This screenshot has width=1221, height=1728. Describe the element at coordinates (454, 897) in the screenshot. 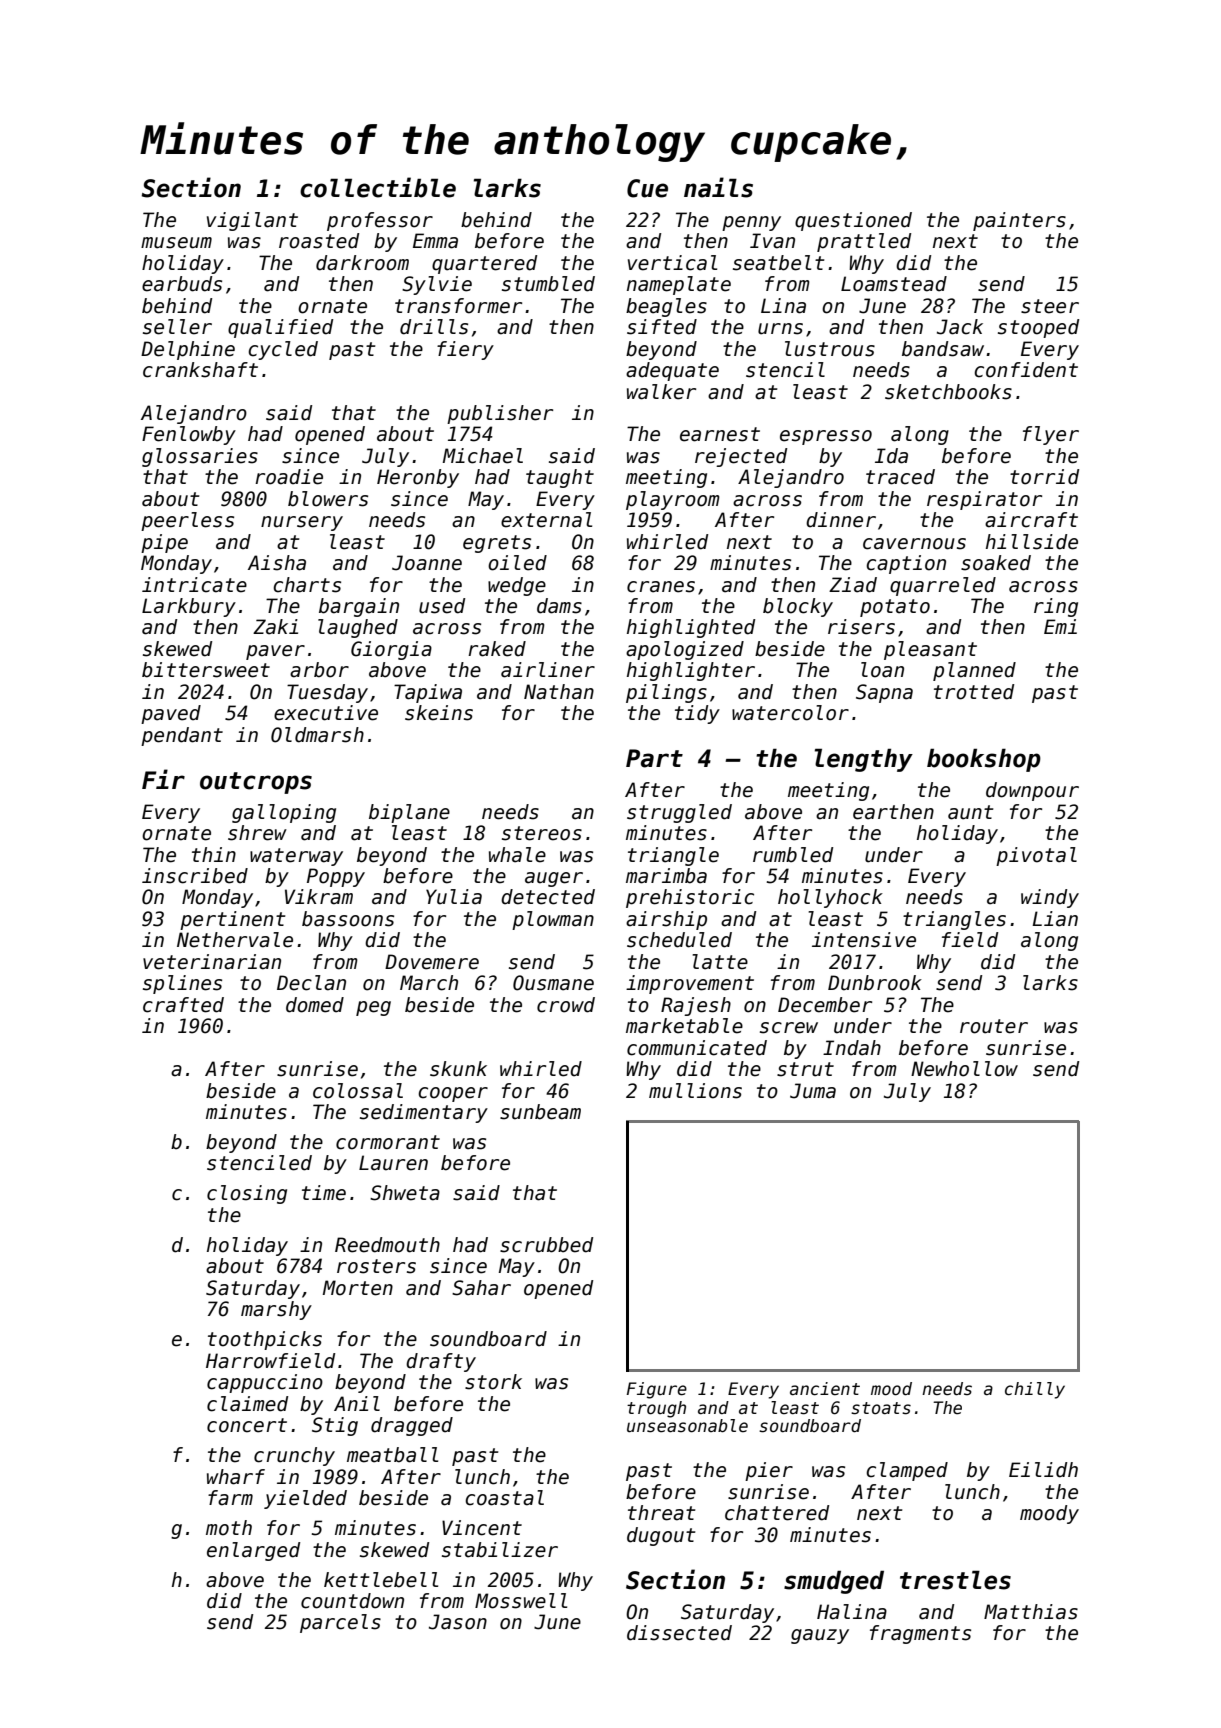

I see `Yulia` at that location.
